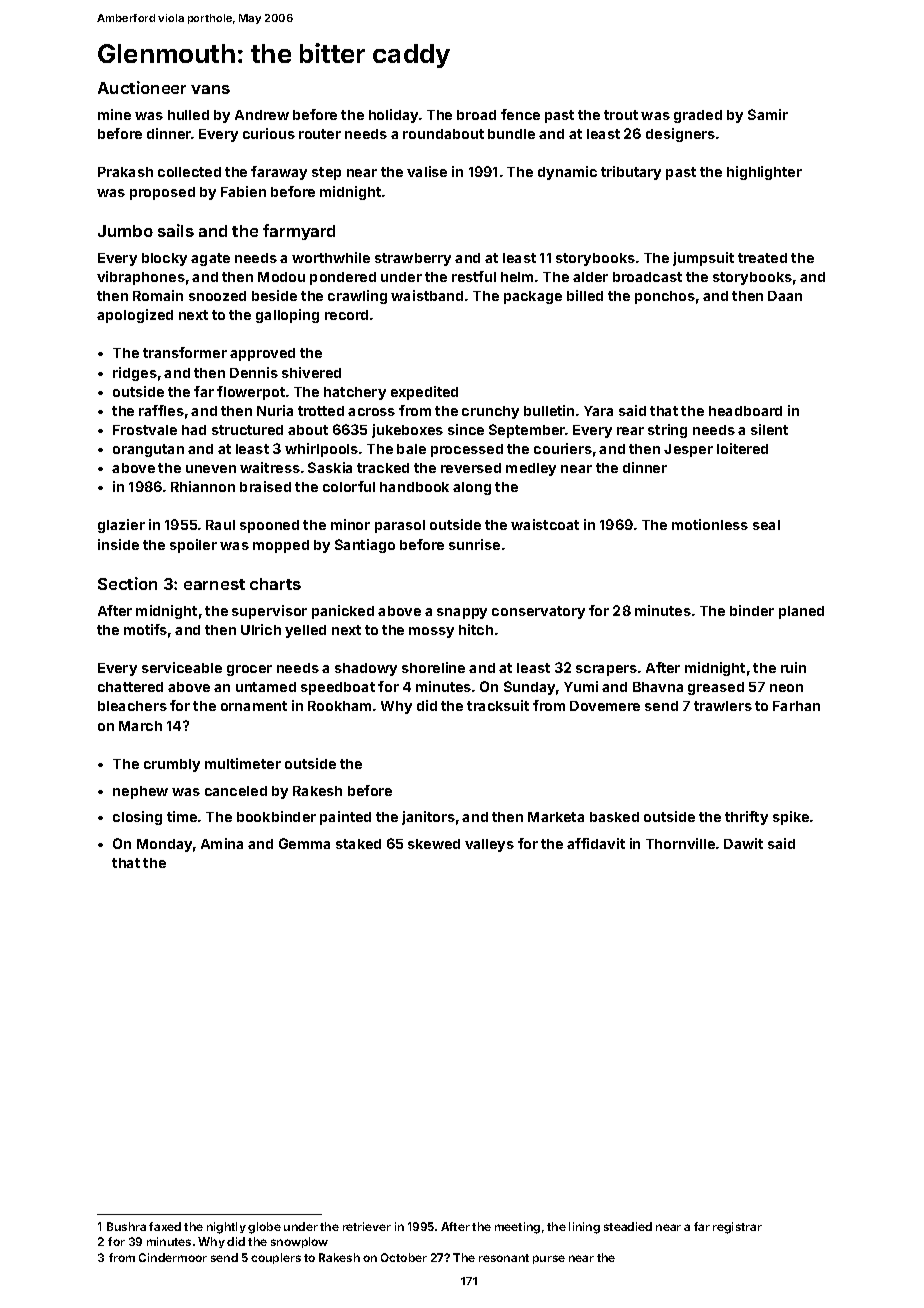 The height and width of the screenshot is (1308, 924). Describe the element at coordinates (520, 114) in the screenshot. I see `fence` at that location.
